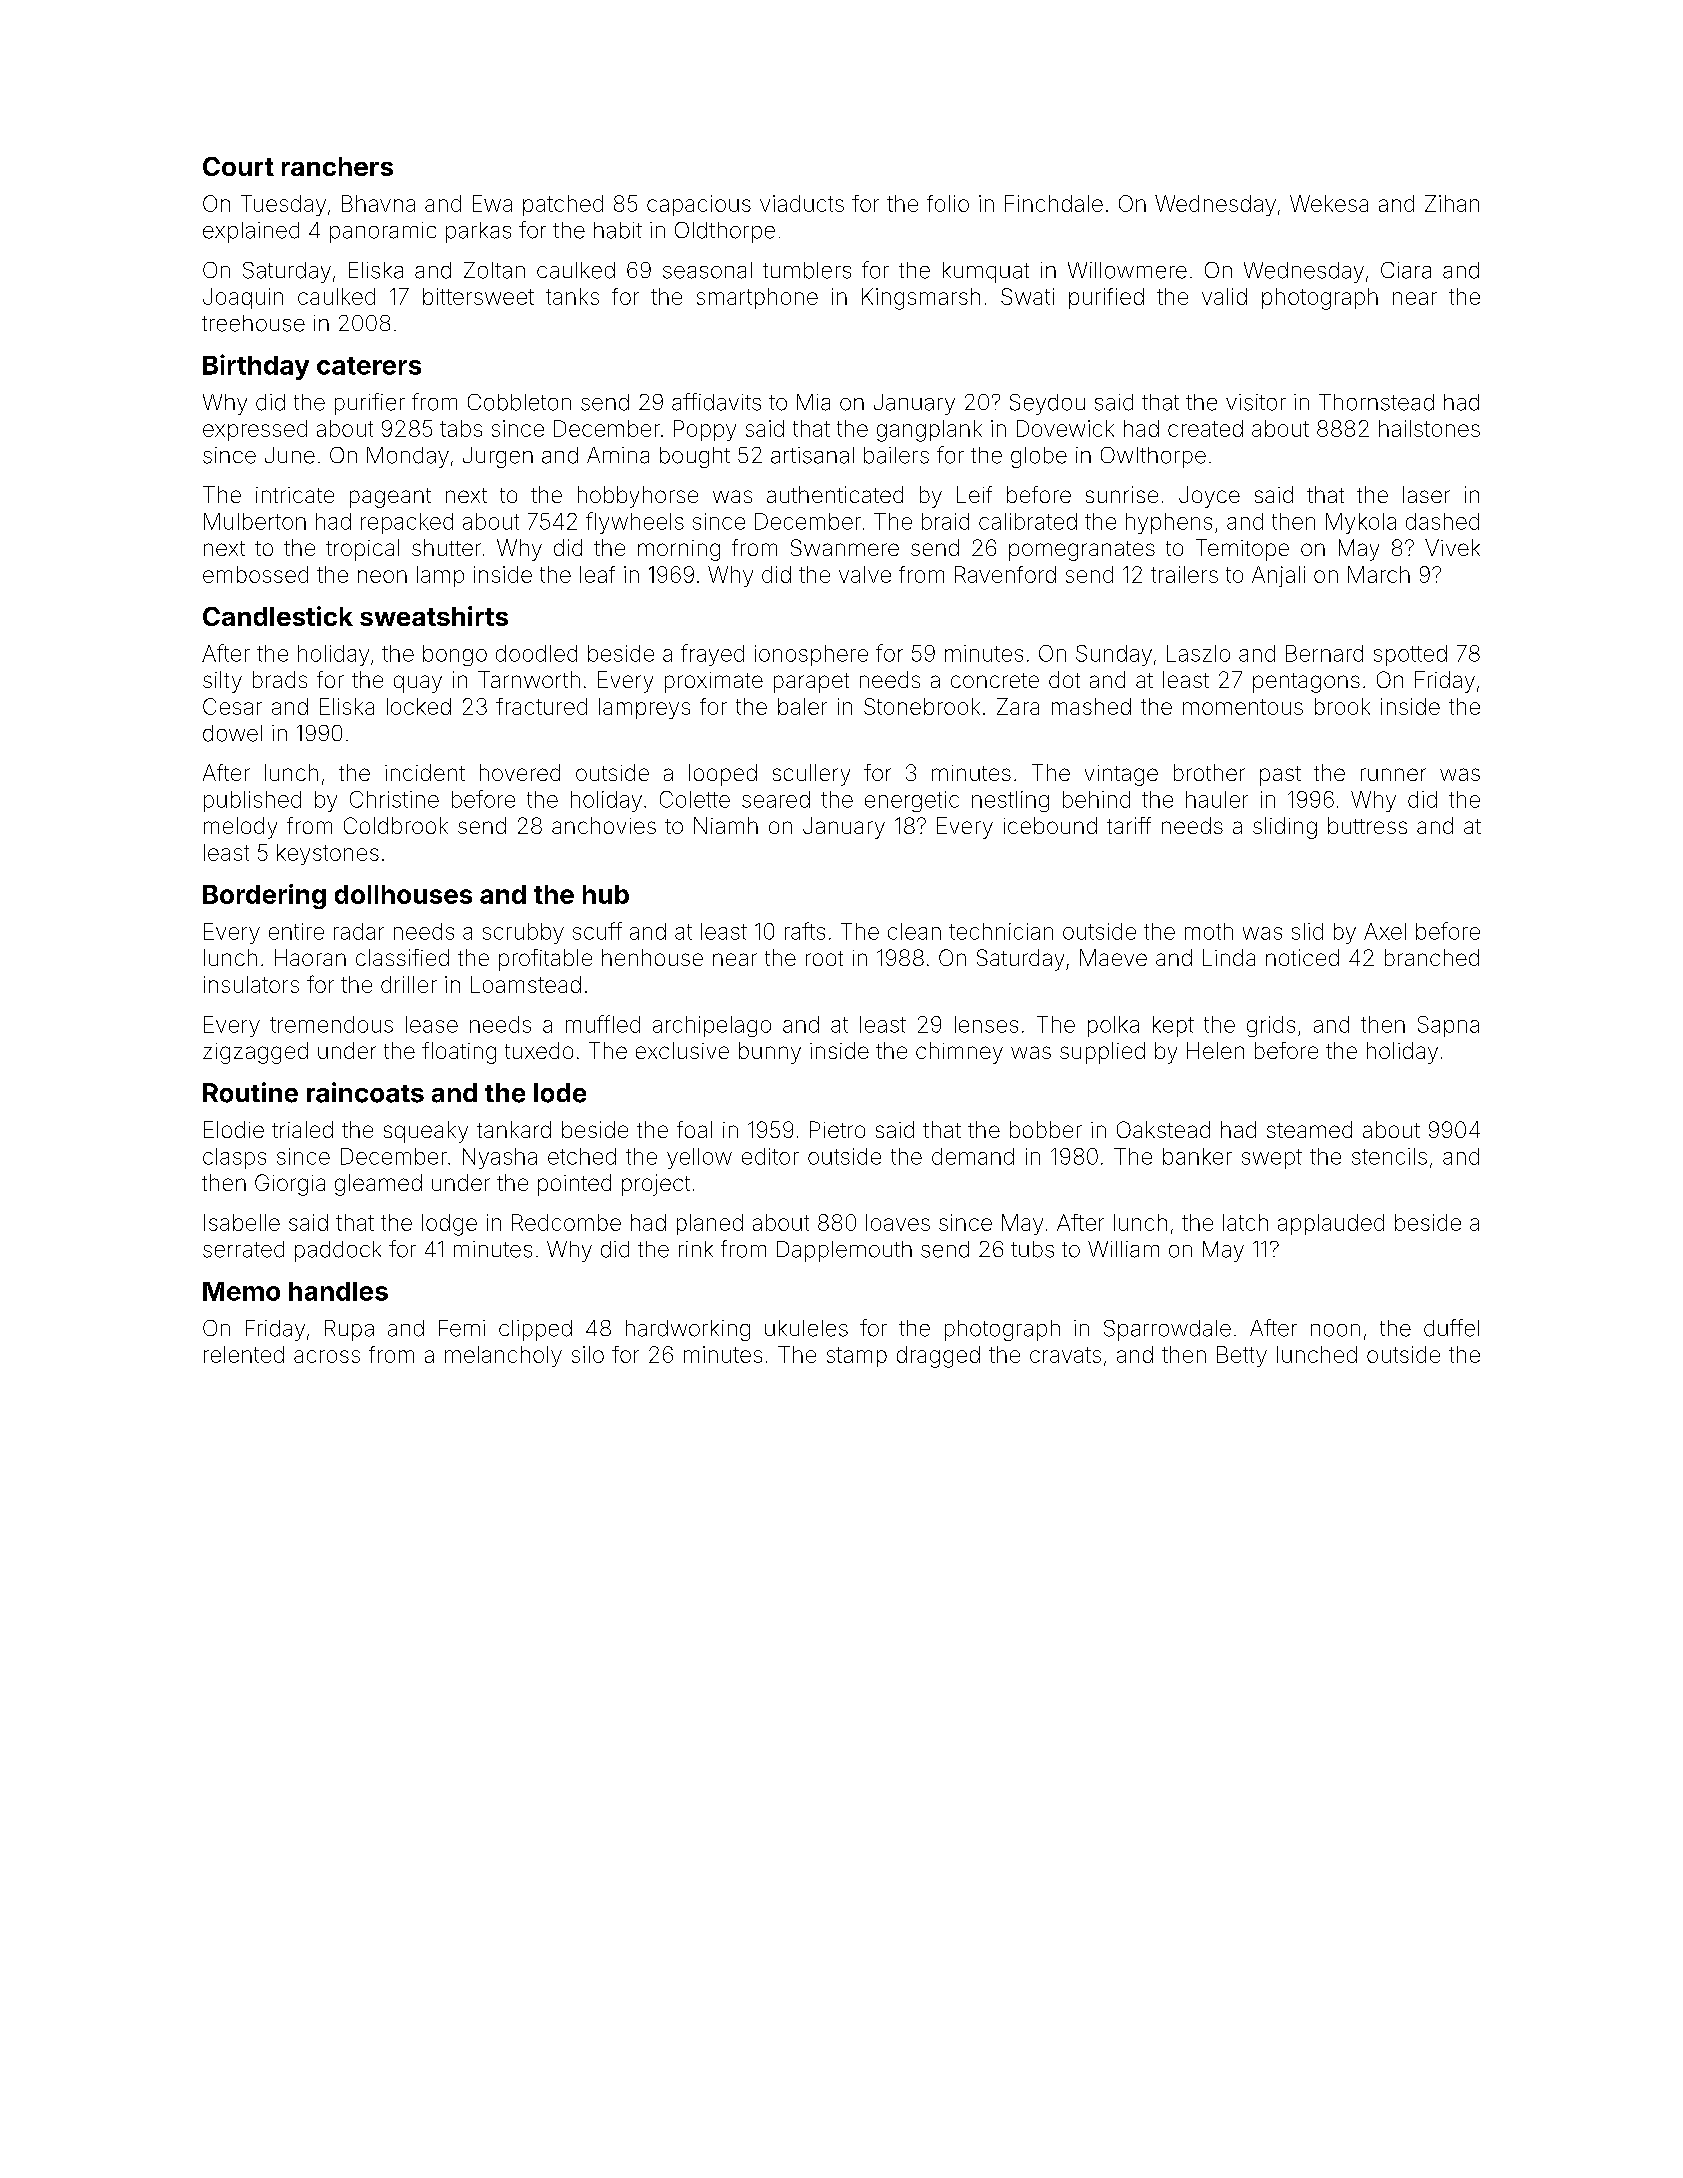 The width and height of the page is (1683, 2178). What do you see at coordinates (948, 203) in the page?
I see `folio` at bounding box center [948, 203].
